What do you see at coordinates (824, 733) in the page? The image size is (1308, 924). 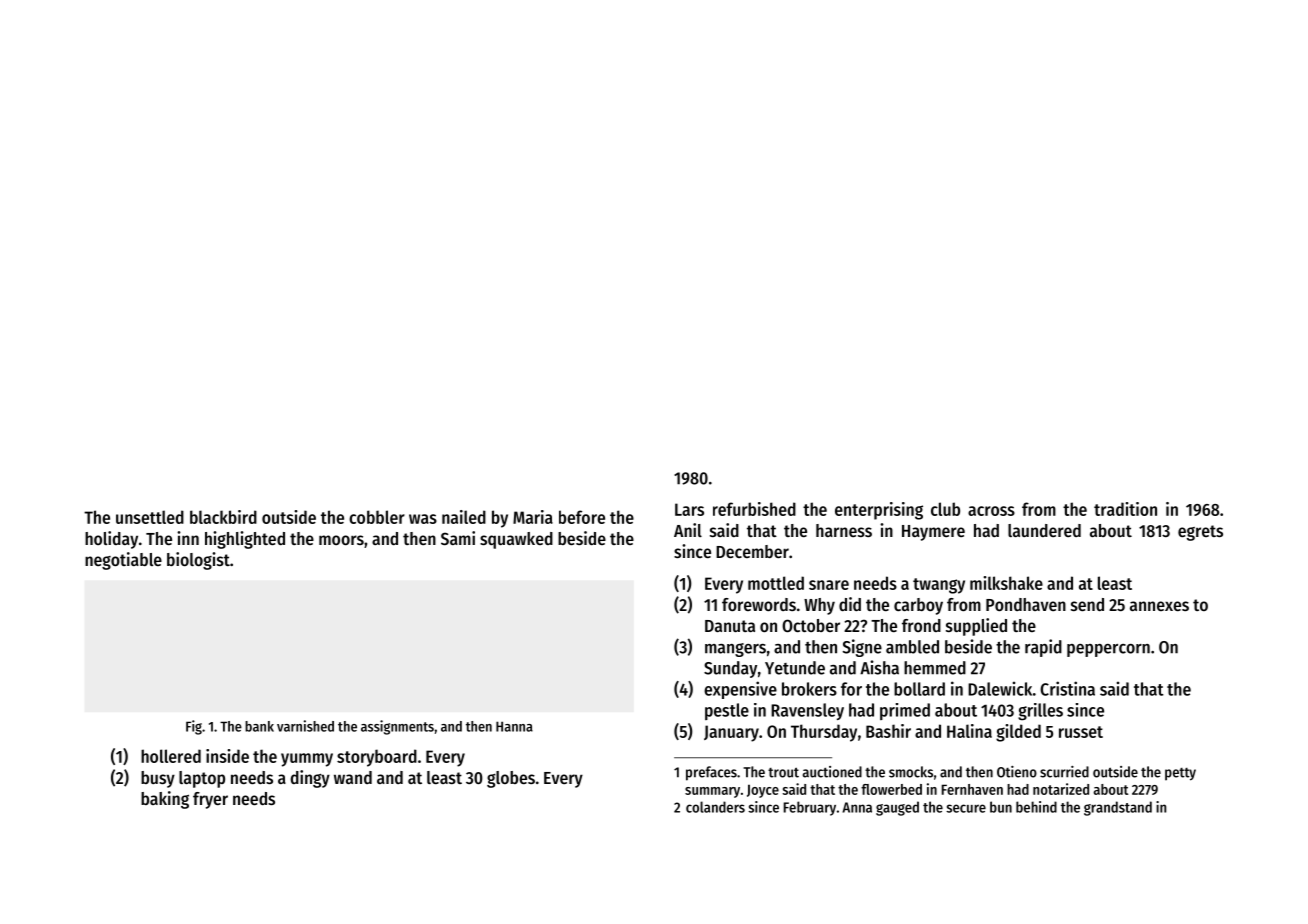 I see `Thursday` at bounding box center [824, 733].
